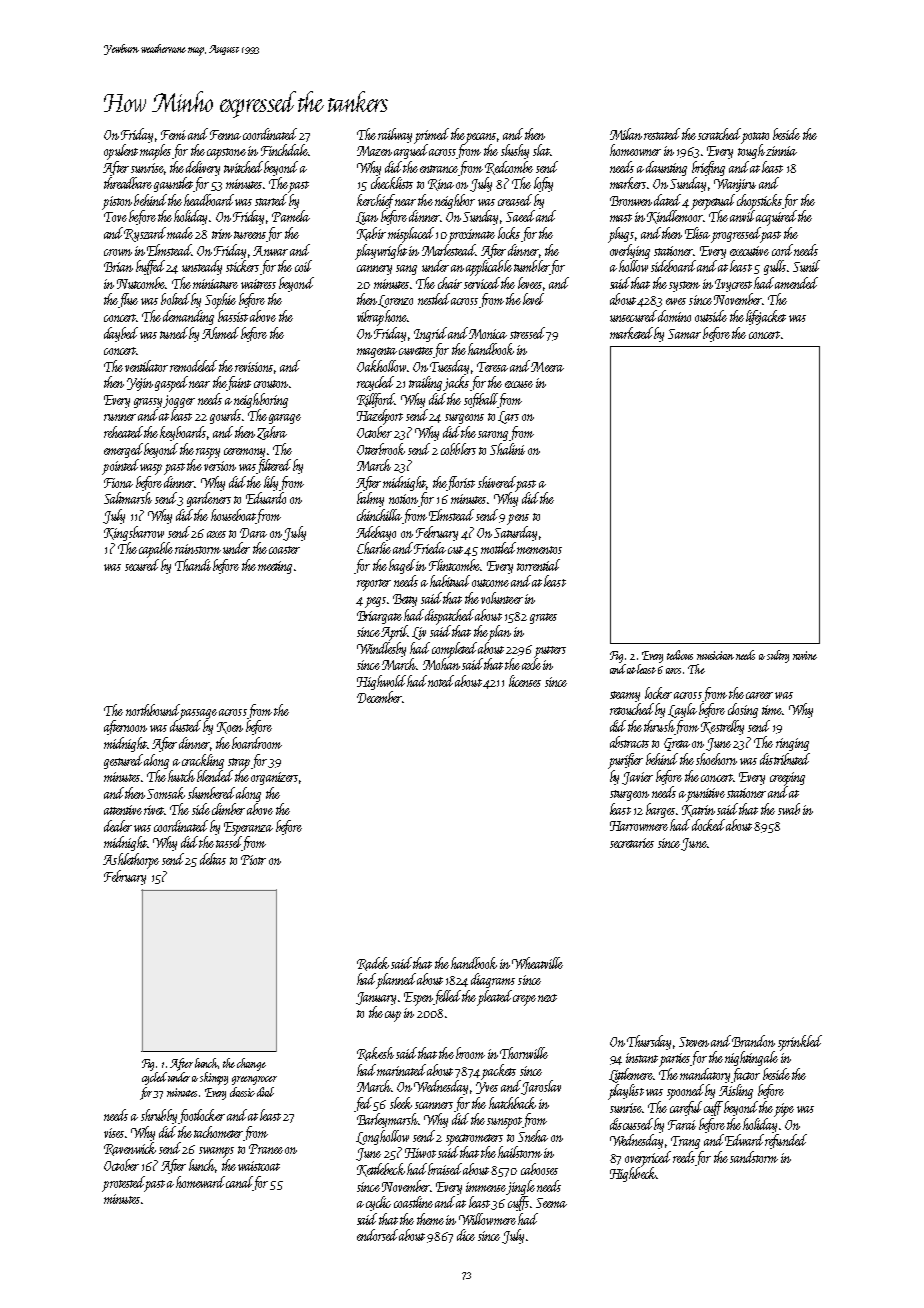 This page has height=1308, width=924. I want to click on excuse, so click(519, 384).
